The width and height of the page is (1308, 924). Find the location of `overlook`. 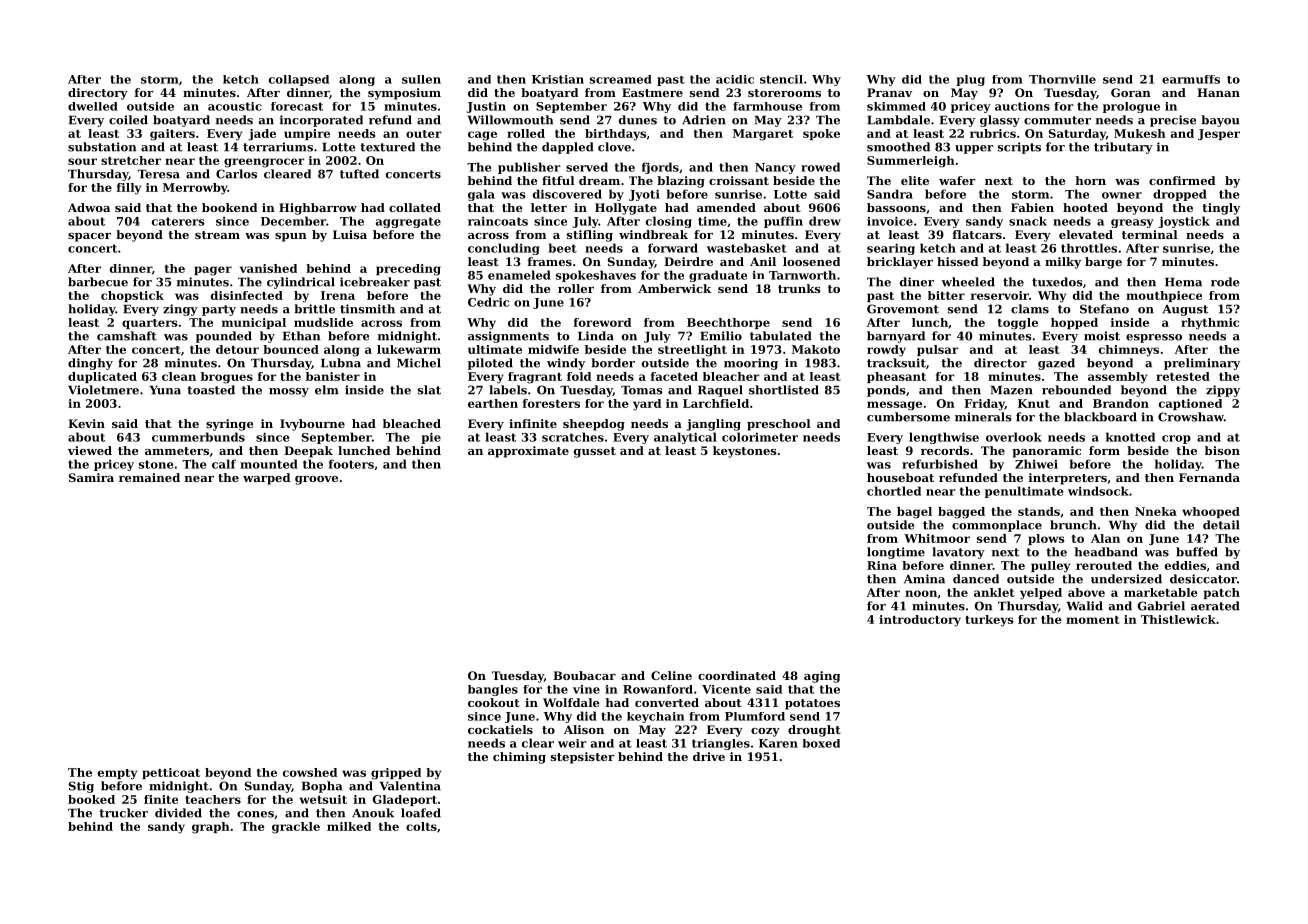

overlook is located at coordinates (1014, 437).
